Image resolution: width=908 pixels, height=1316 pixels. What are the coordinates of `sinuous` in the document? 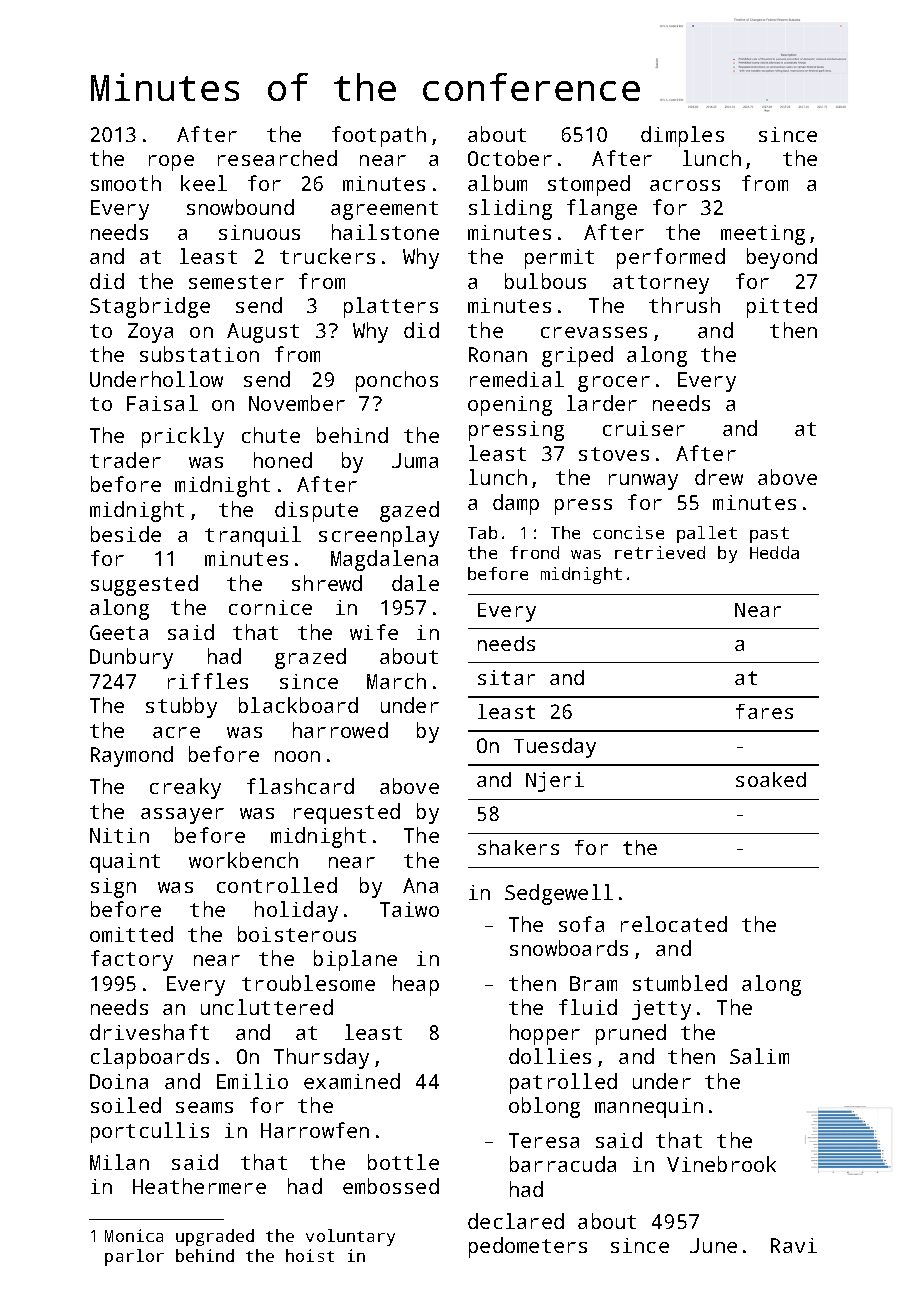 It's located at (259, 232).
